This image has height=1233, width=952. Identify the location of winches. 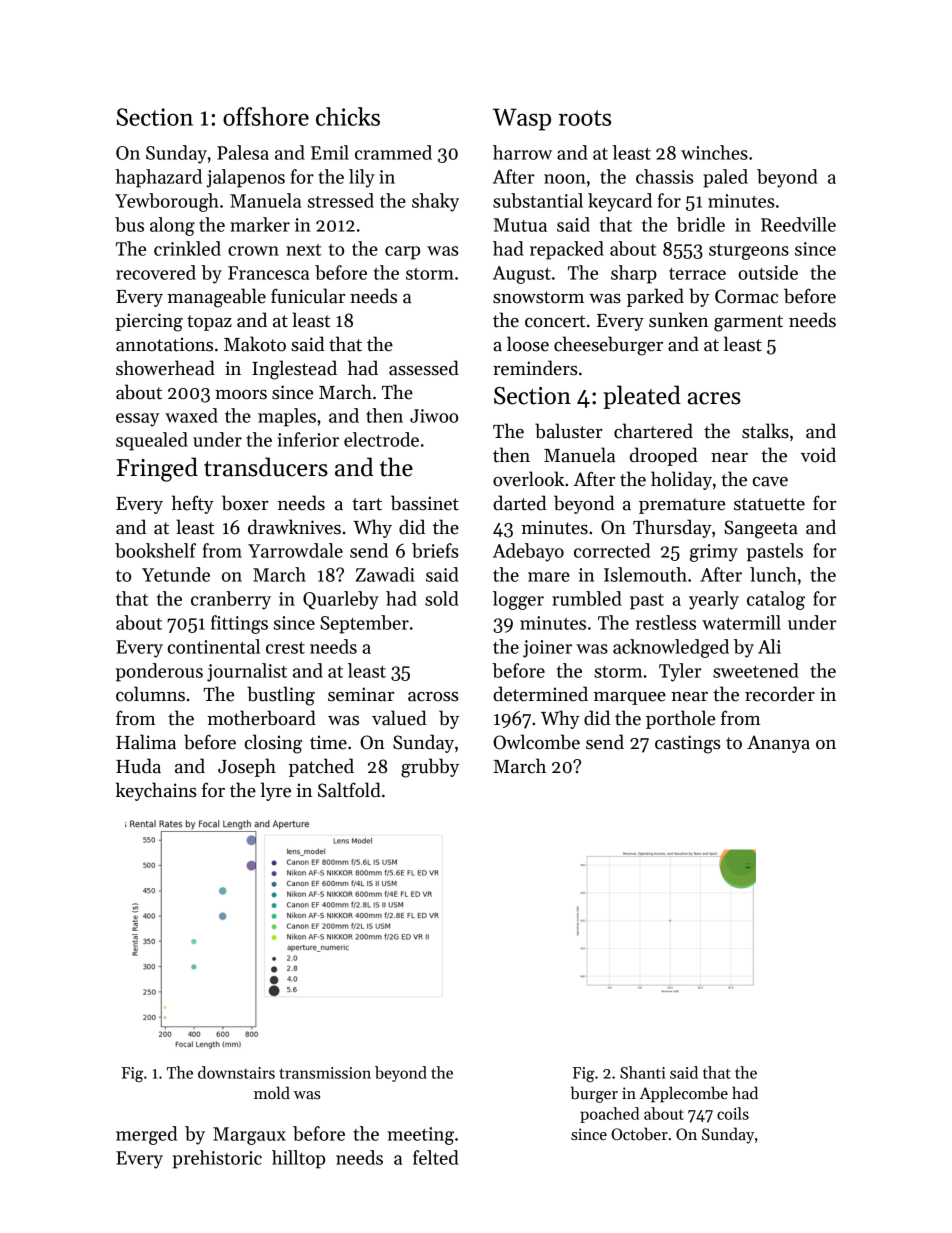
(714, 152).
